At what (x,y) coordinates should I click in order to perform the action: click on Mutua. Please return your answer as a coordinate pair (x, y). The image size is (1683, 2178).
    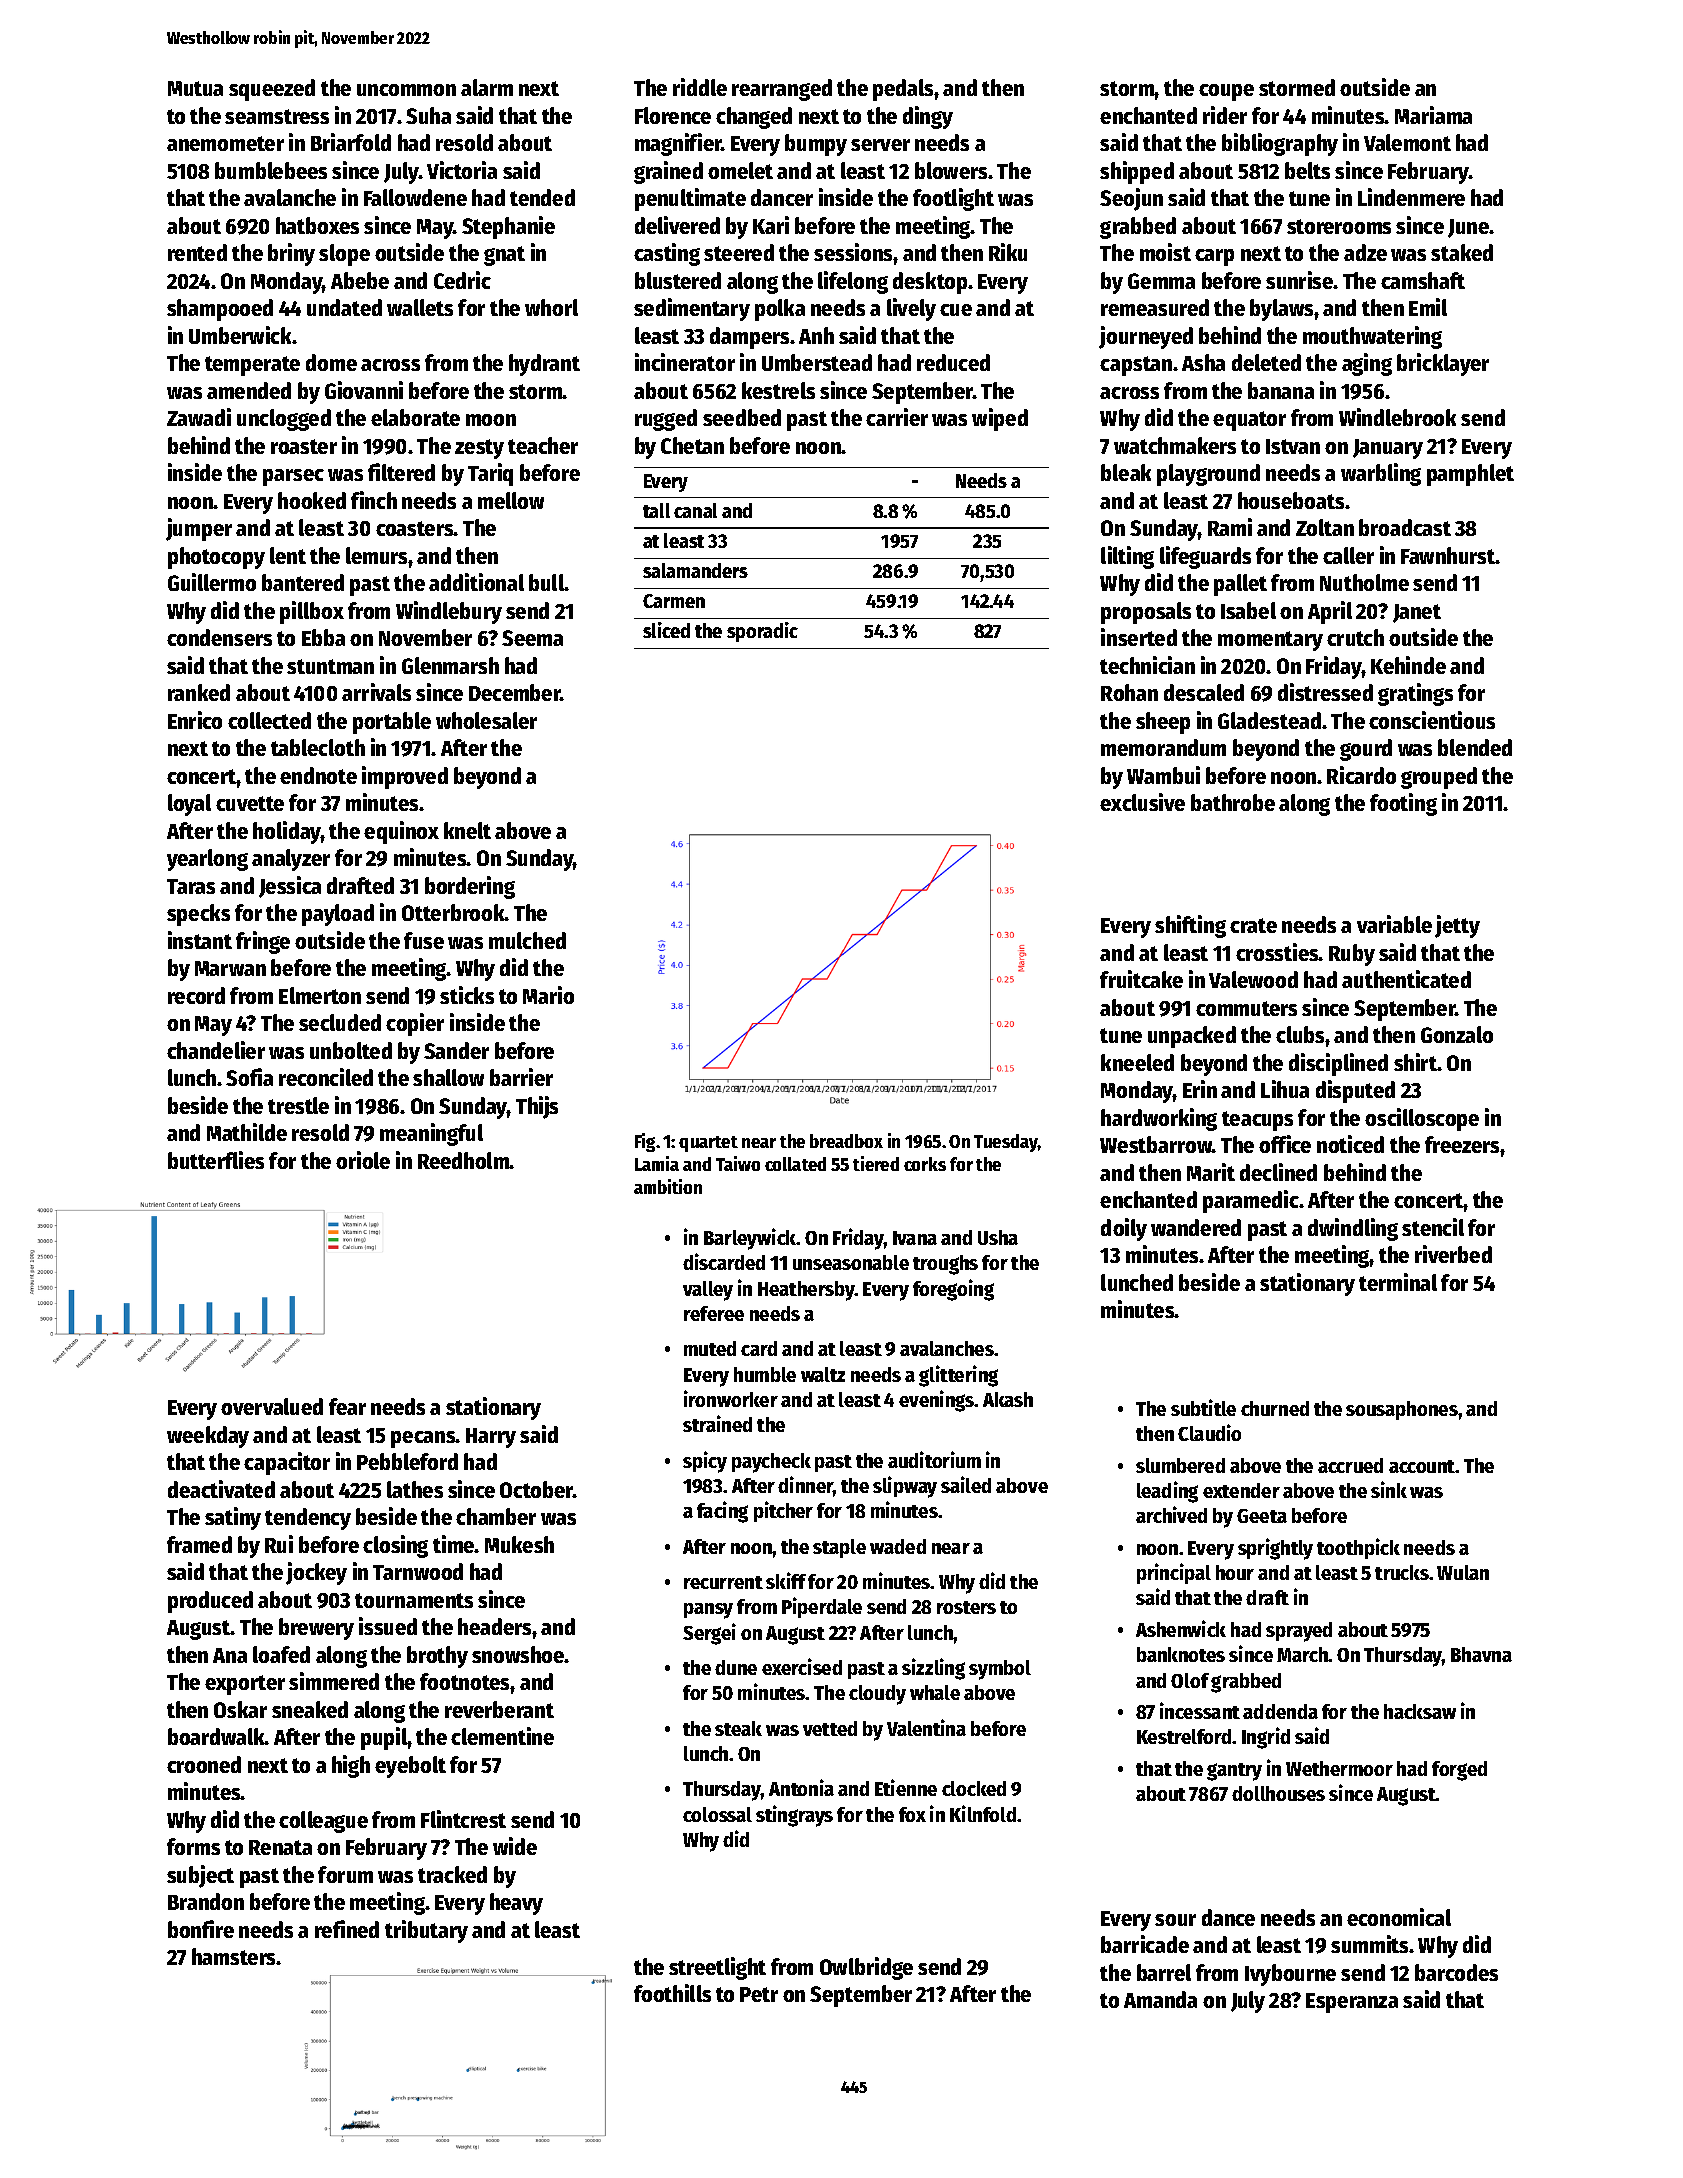
    Looking at the image, I should click on (195, 88).
